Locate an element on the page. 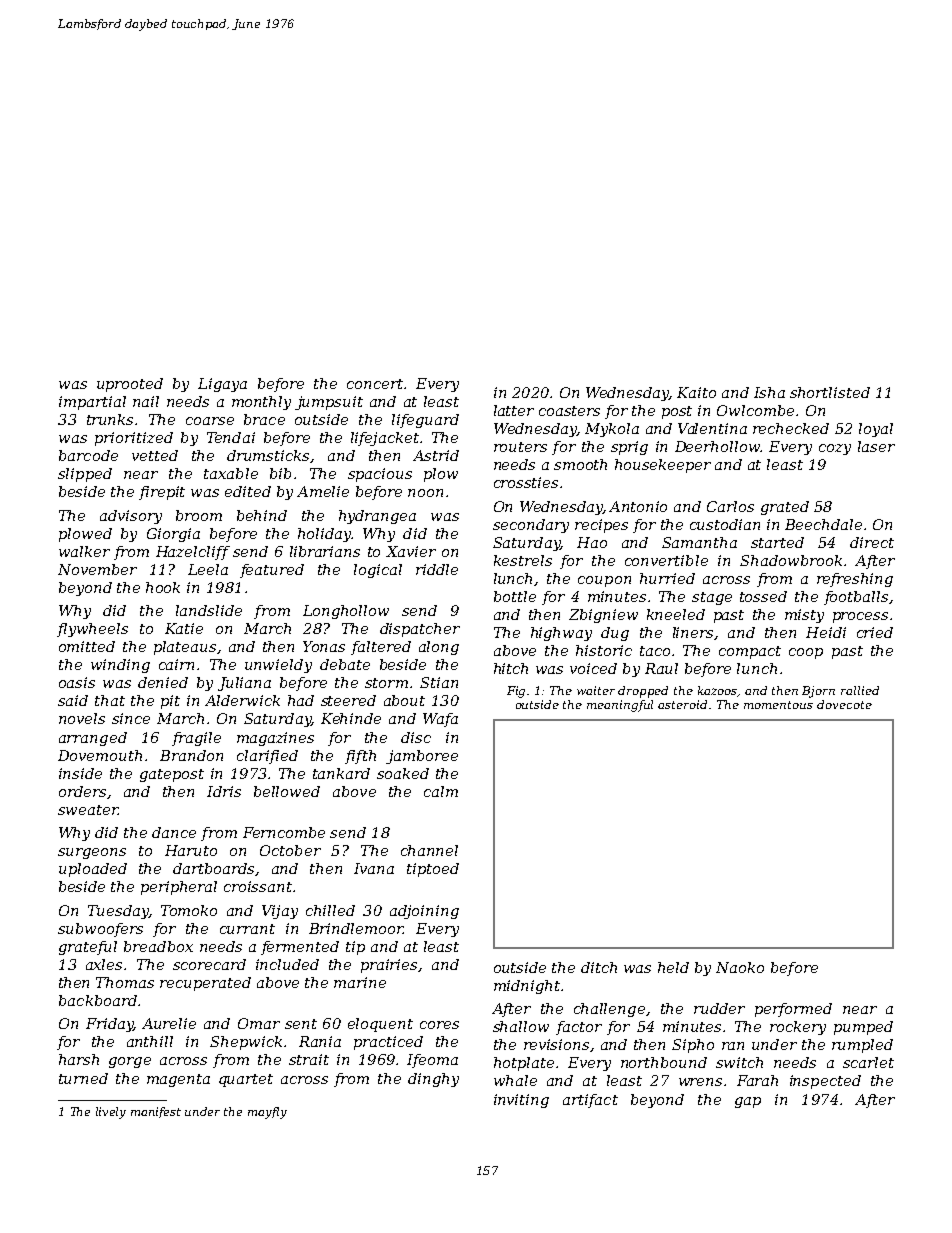 This image has height=1233, width=952. shortlisted is located at coordinates (830, 392).
